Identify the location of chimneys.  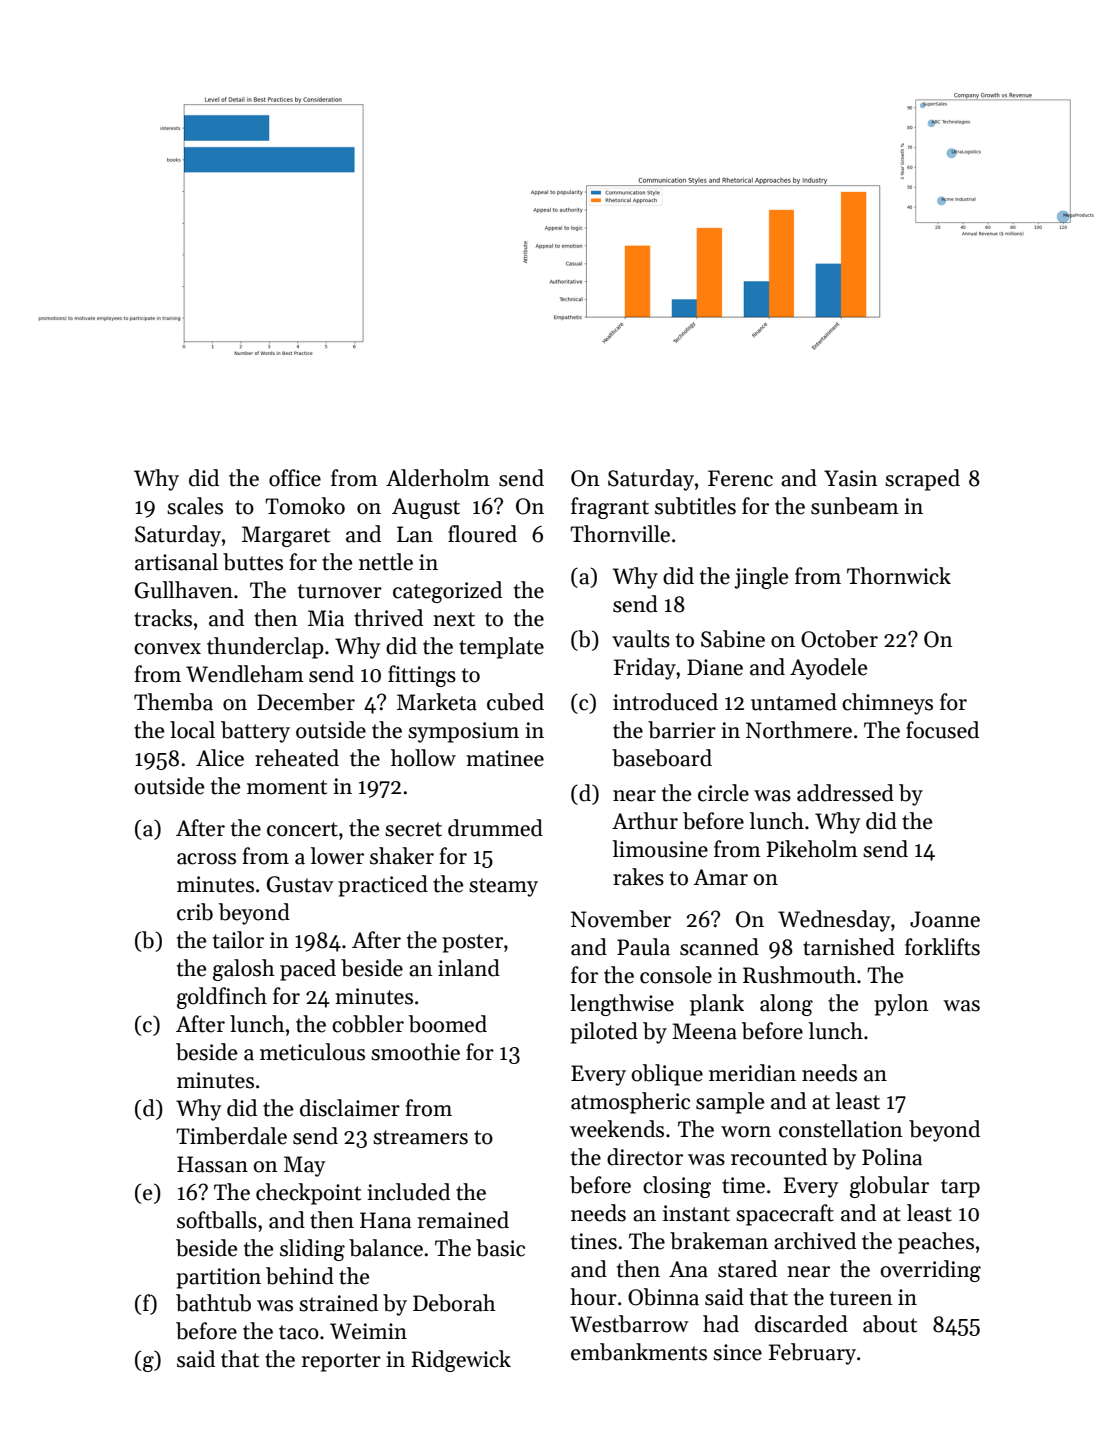
(887, 704).
